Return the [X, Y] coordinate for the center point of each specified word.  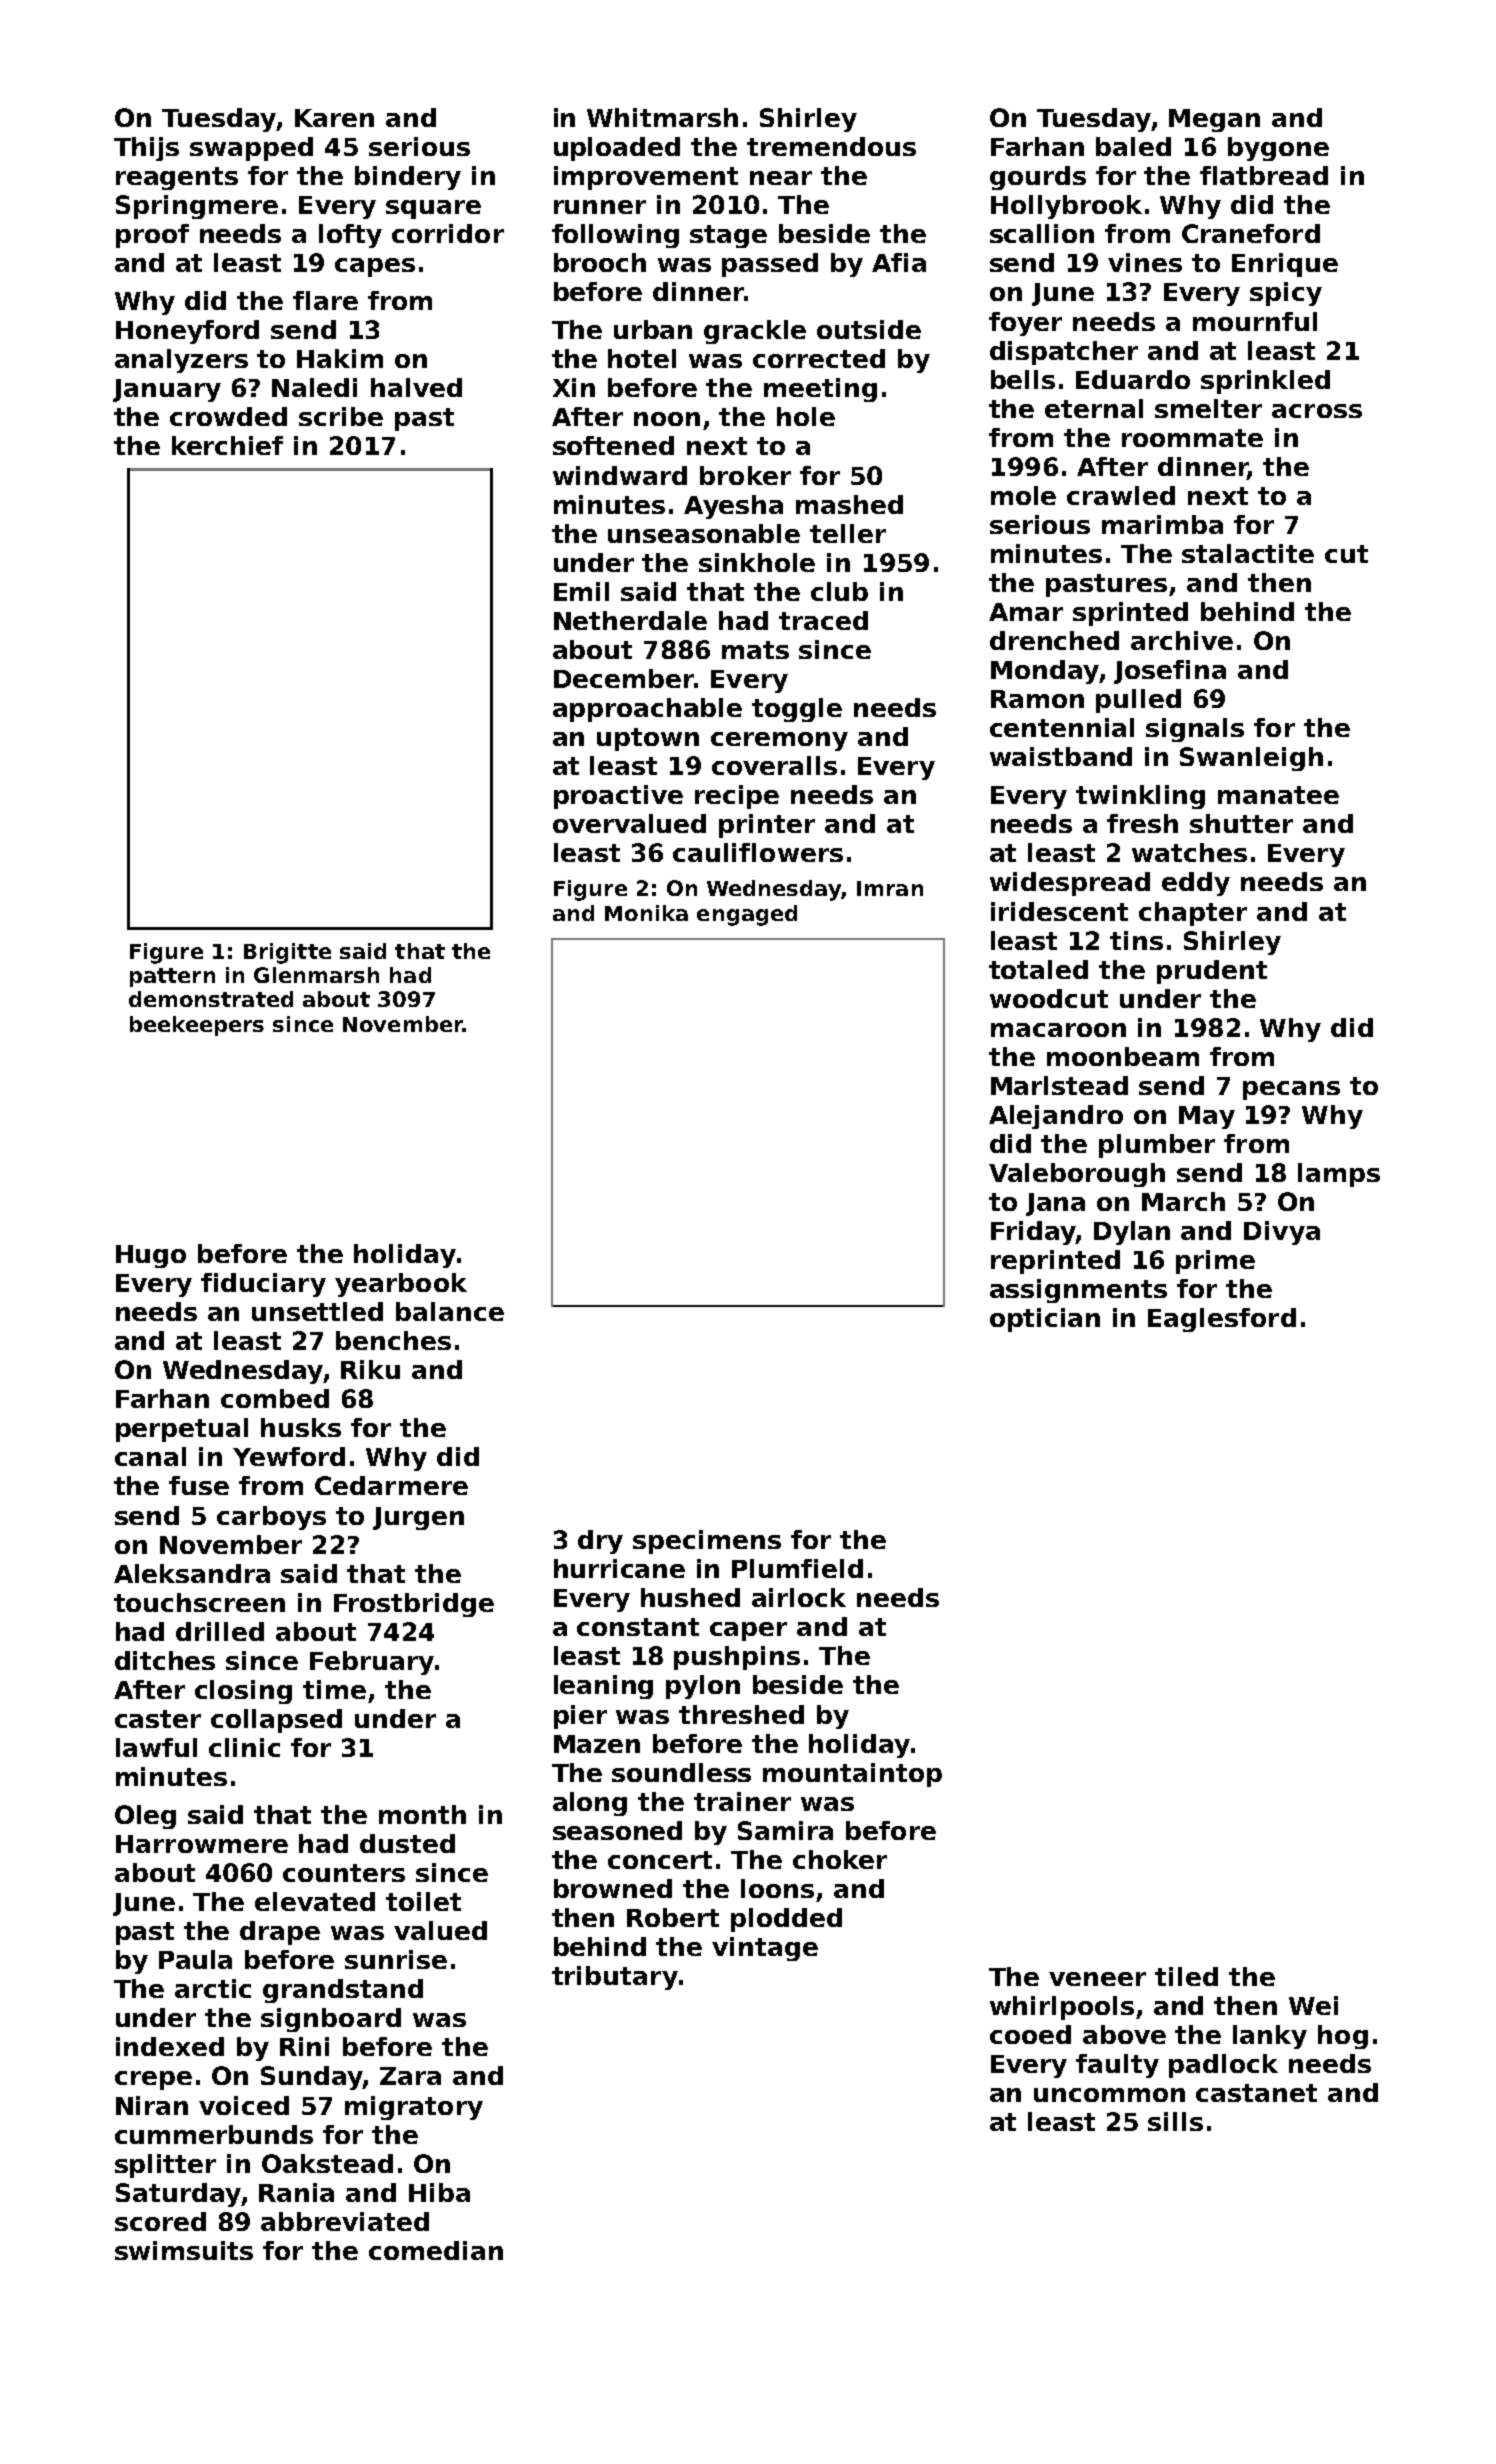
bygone [1278, 149]
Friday [1033, 1233]
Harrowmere [202, 1844]
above [1124, 2034]
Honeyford [187, 332]
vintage [765, 1949]
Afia [899, 262]
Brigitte [287, 953]
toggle [797, 710]
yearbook [401, 1285]
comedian [436, 2250]
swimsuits [184, 2250]
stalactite [1248, 553]
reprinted [1055, 1262]
